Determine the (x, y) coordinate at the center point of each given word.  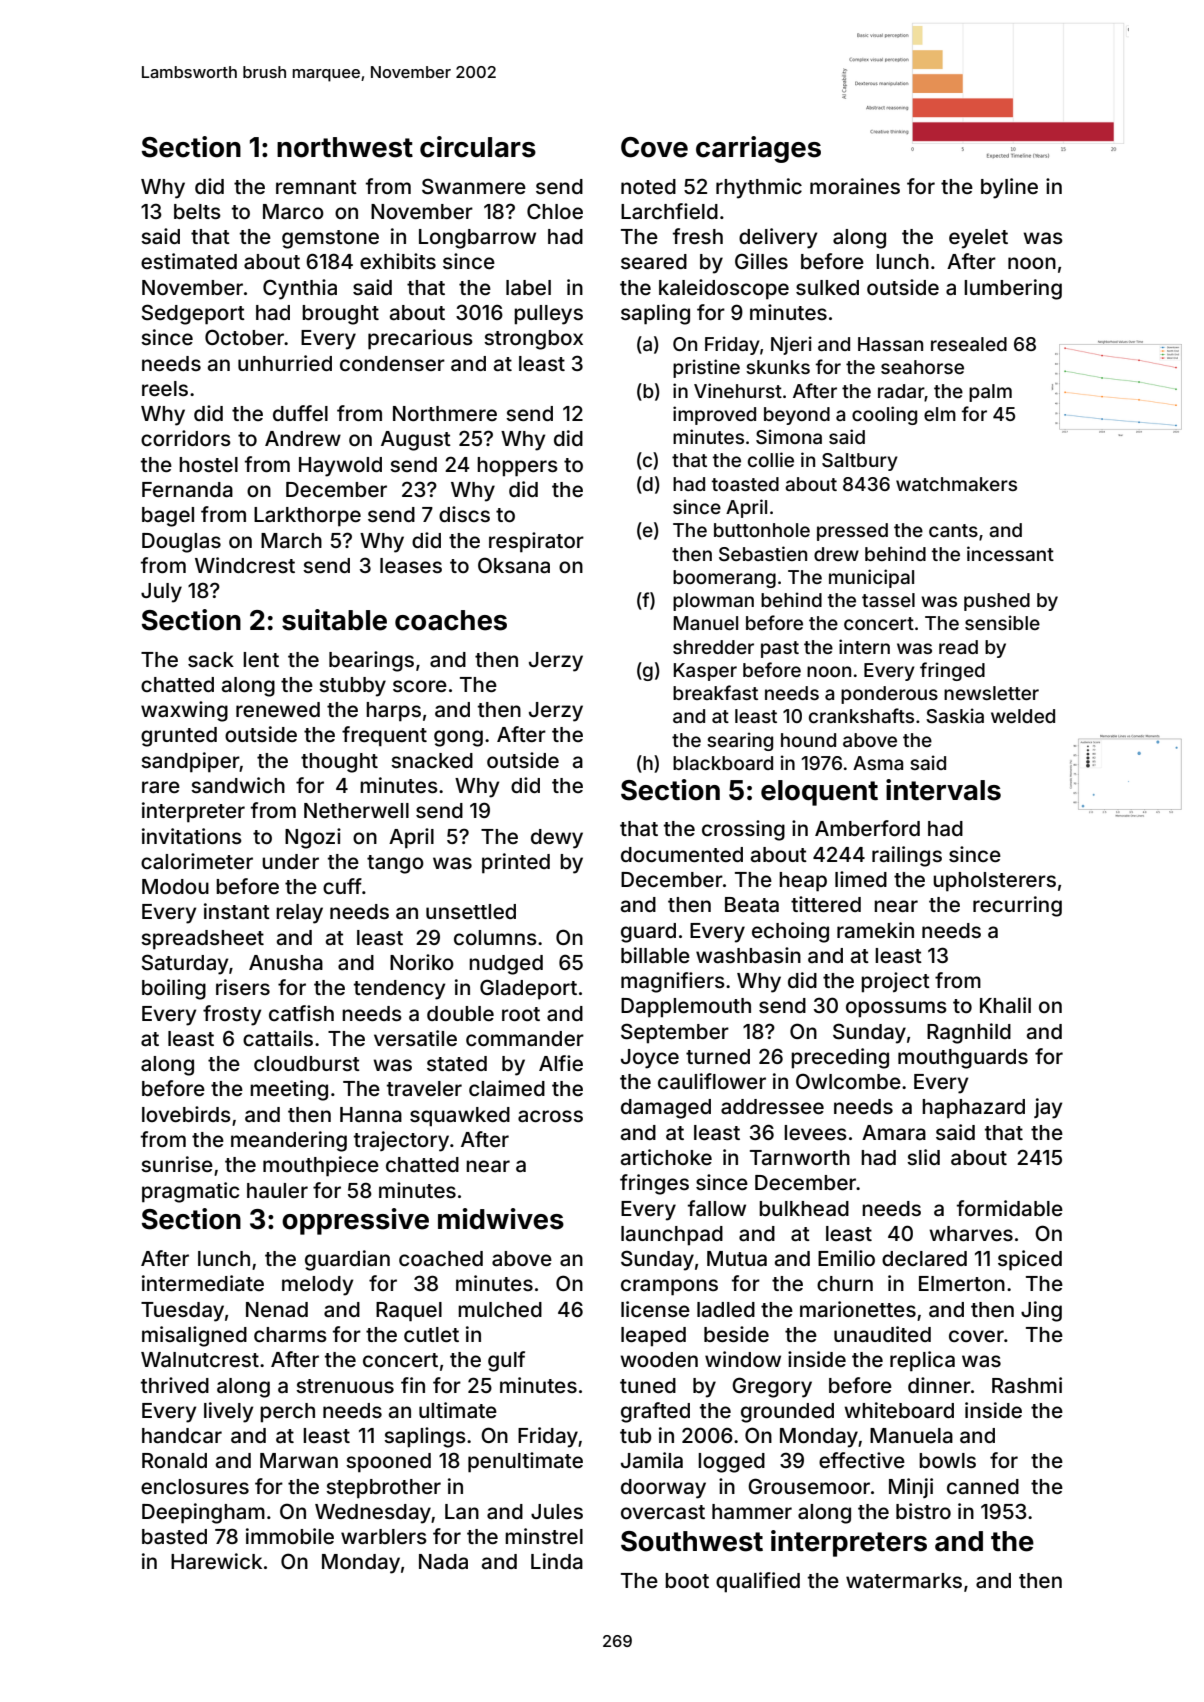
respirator (536, 542)
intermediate (203, 1283)
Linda (557, 1561)
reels (165, 388)
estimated (189, 261)
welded (1023, 716)
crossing (743, 830)
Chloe (555, 211)
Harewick (216, 1561)
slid (923, 1157)
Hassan (890, 344)
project (895, 982)
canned (983, 1486)
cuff (342, 886)
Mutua (737, 1258)
